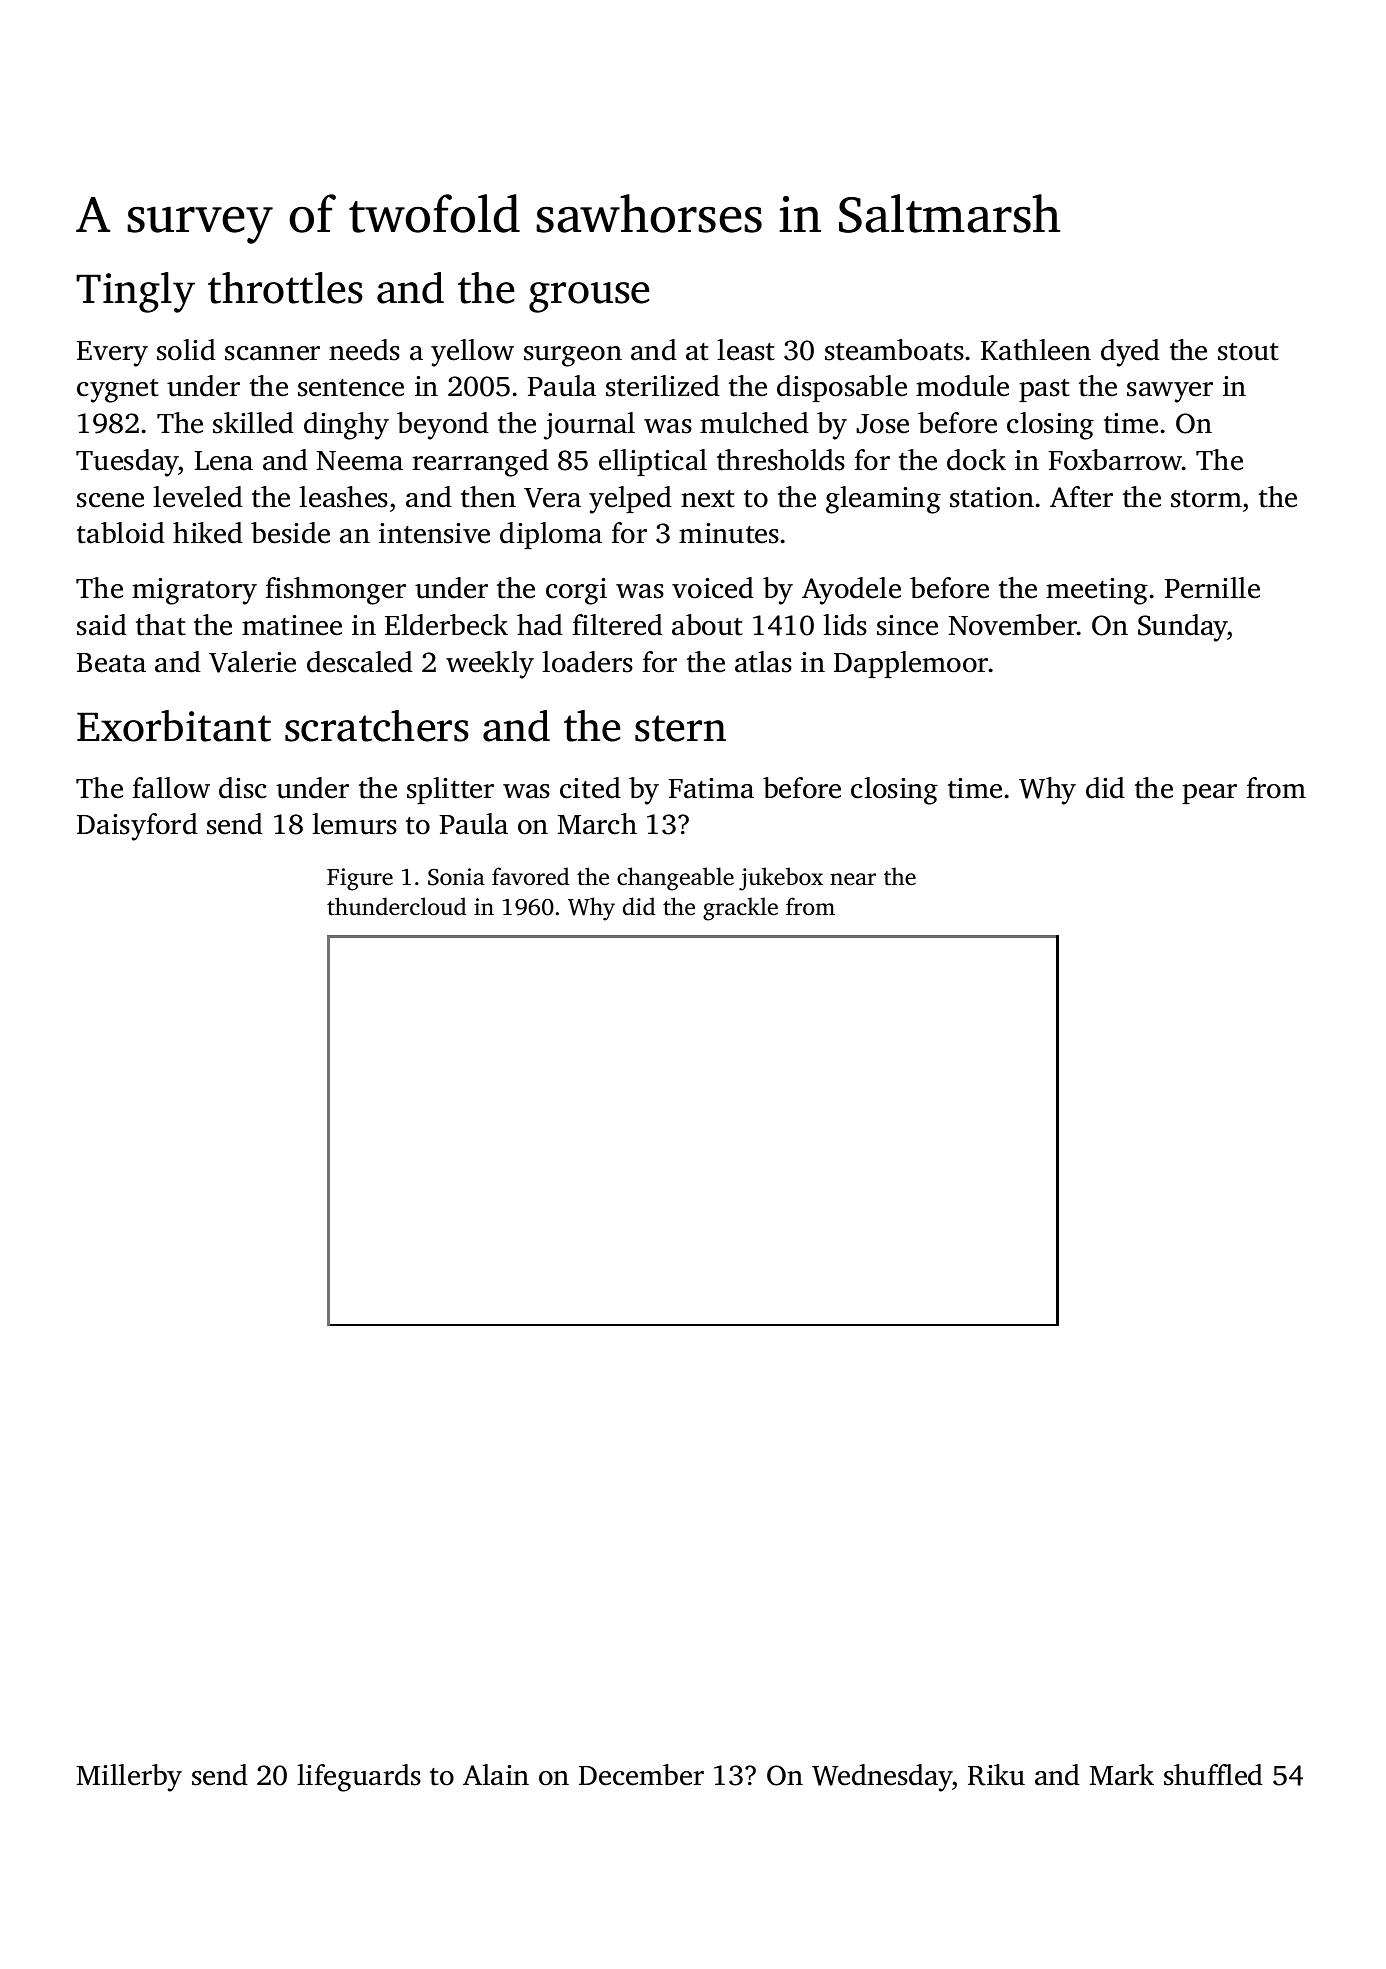 The image size is (1386, 1969). Describe the element at coordinates (129, 1778) in the screenshot. I see `Millerby` at that location.
